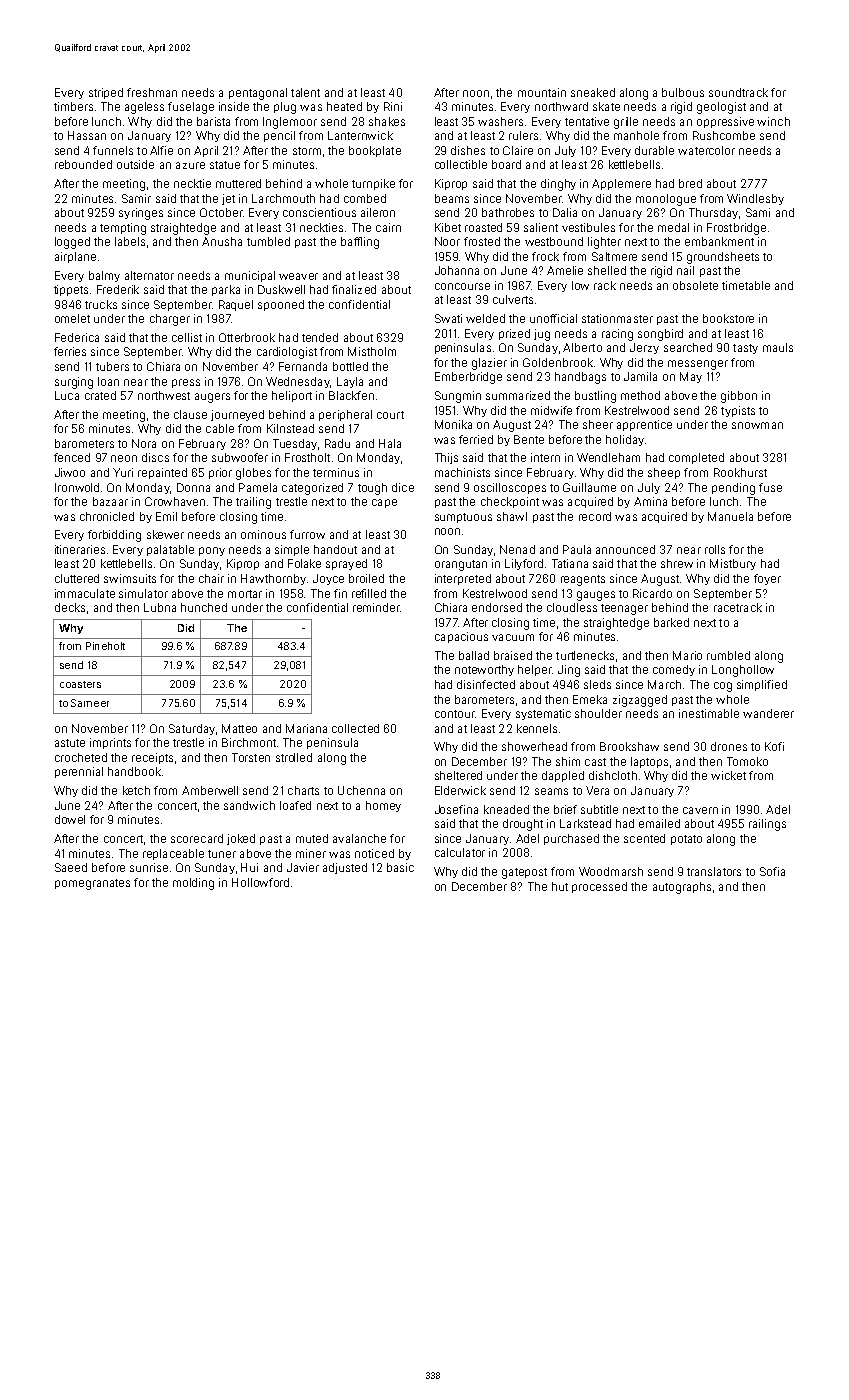  I want to click on Larkstead, so click(585, 823).
